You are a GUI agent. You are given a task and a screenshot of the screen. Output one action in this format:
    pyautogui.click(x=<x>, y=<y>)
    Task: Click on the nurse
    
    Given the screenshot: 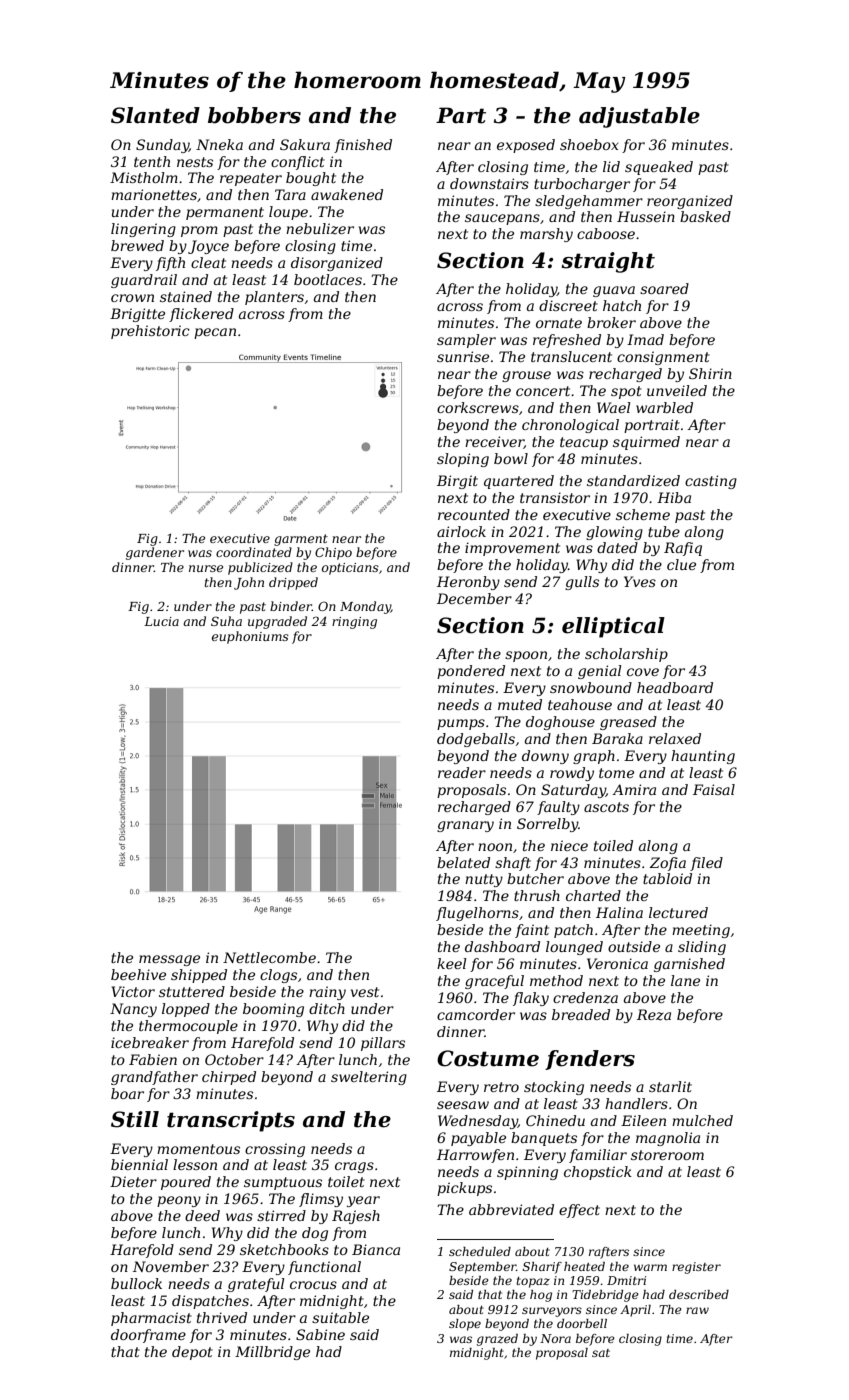 What is the action you would take?
    pyautogui.click(x=206, y=568)
